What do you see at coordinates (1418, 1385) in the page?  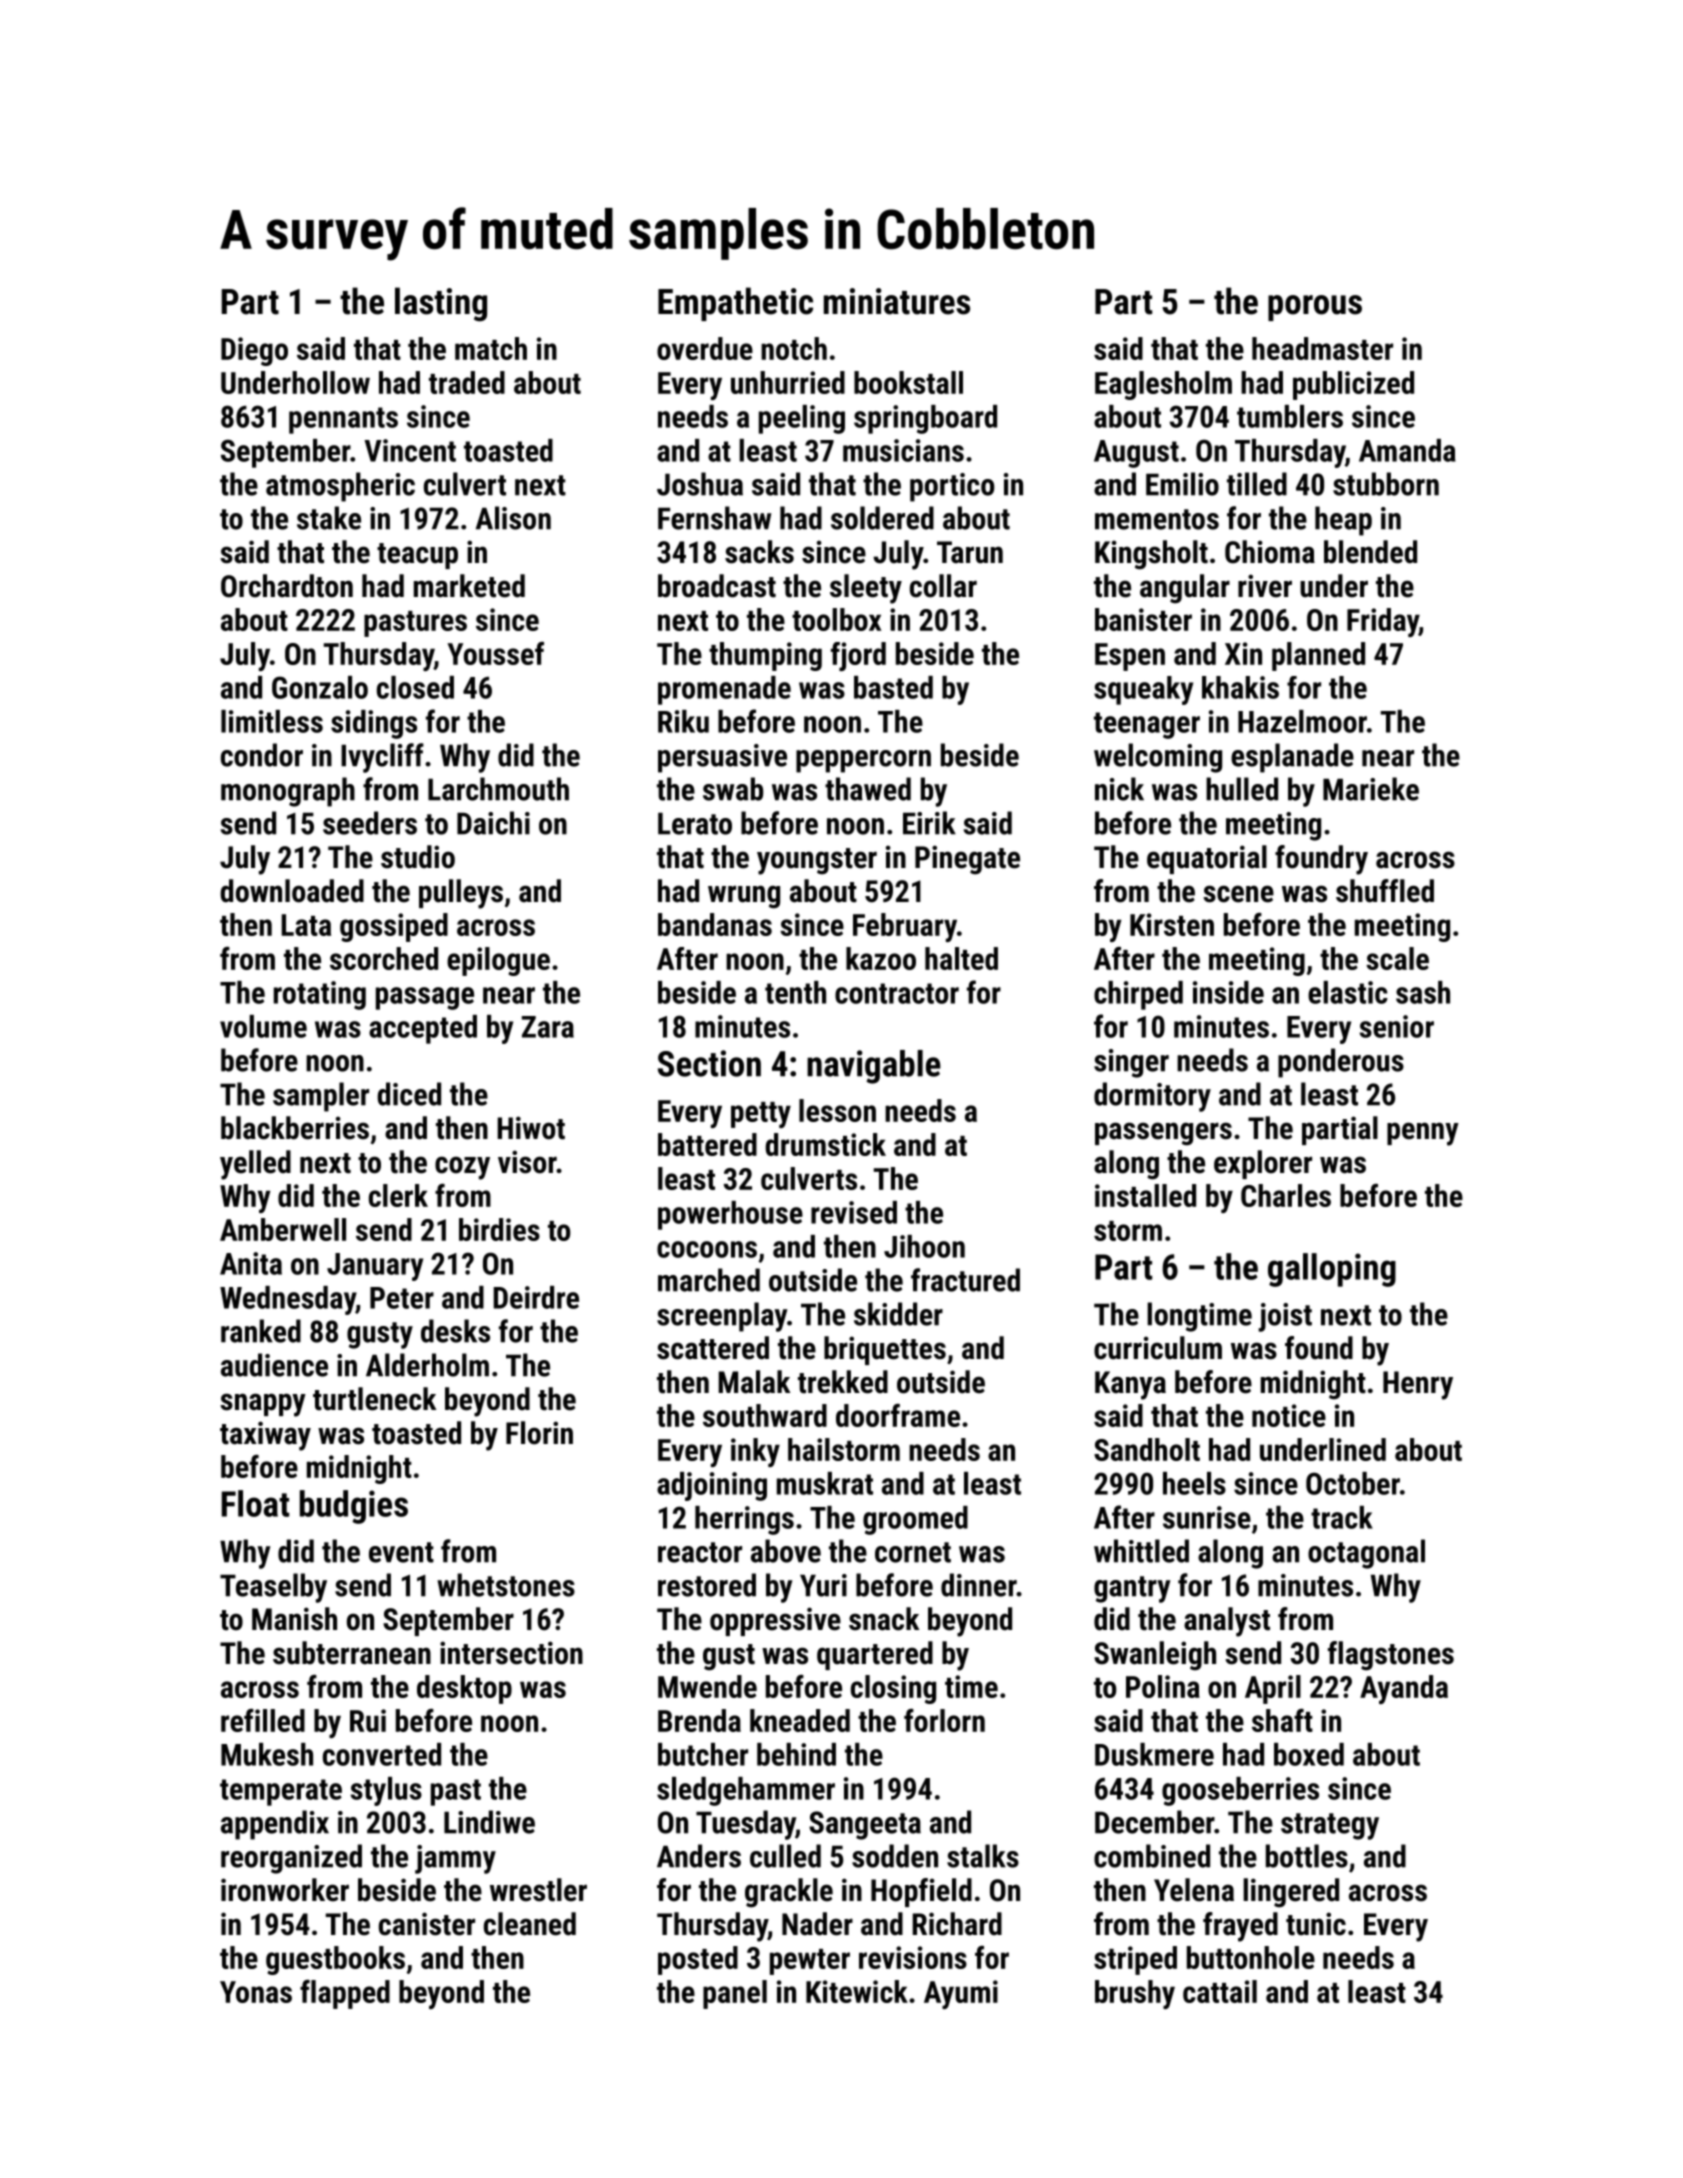 I see `Henry` at bounding box center [1418, 1385].
